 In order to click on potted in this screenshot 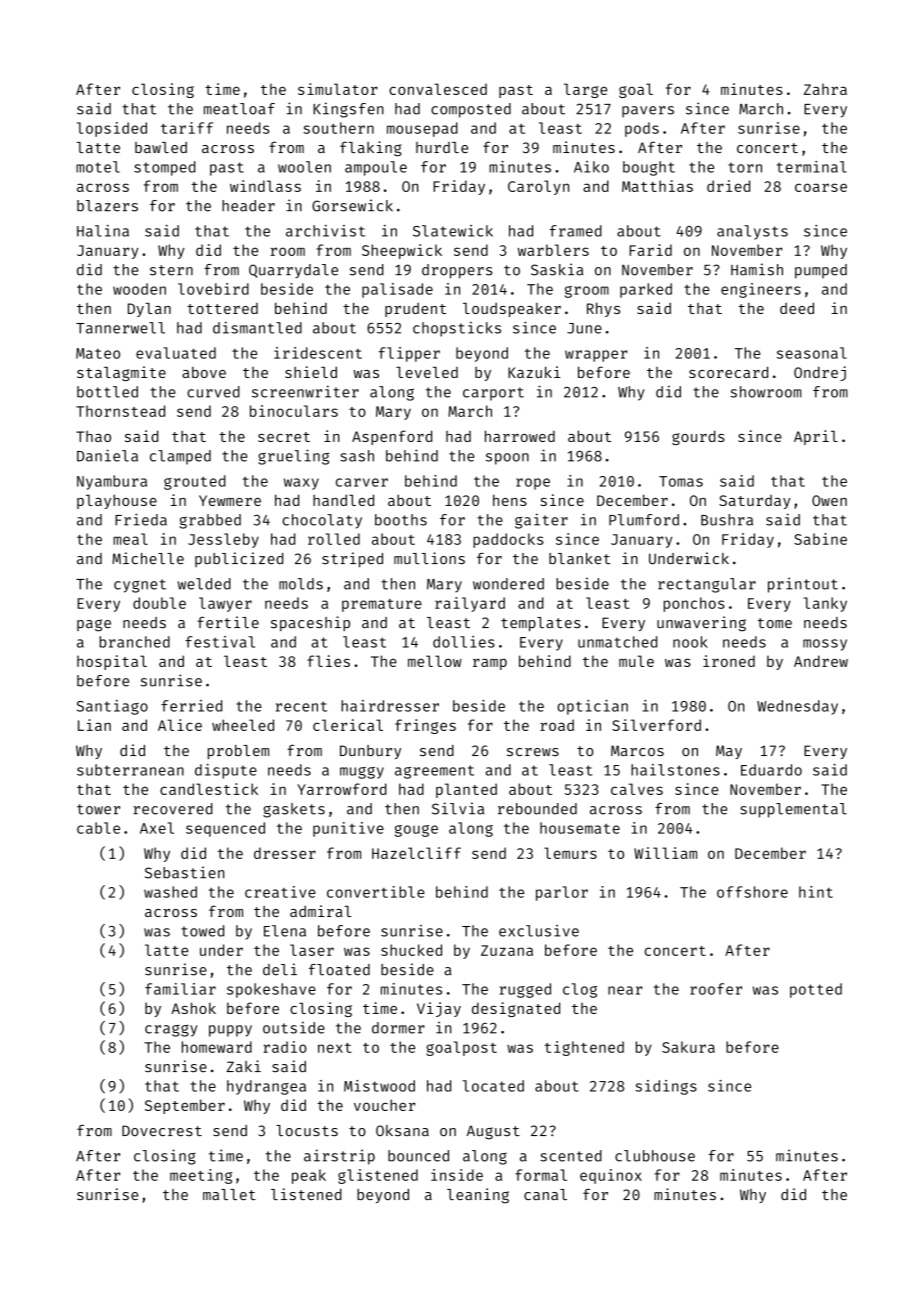, I will do `click(816, 990)`.
